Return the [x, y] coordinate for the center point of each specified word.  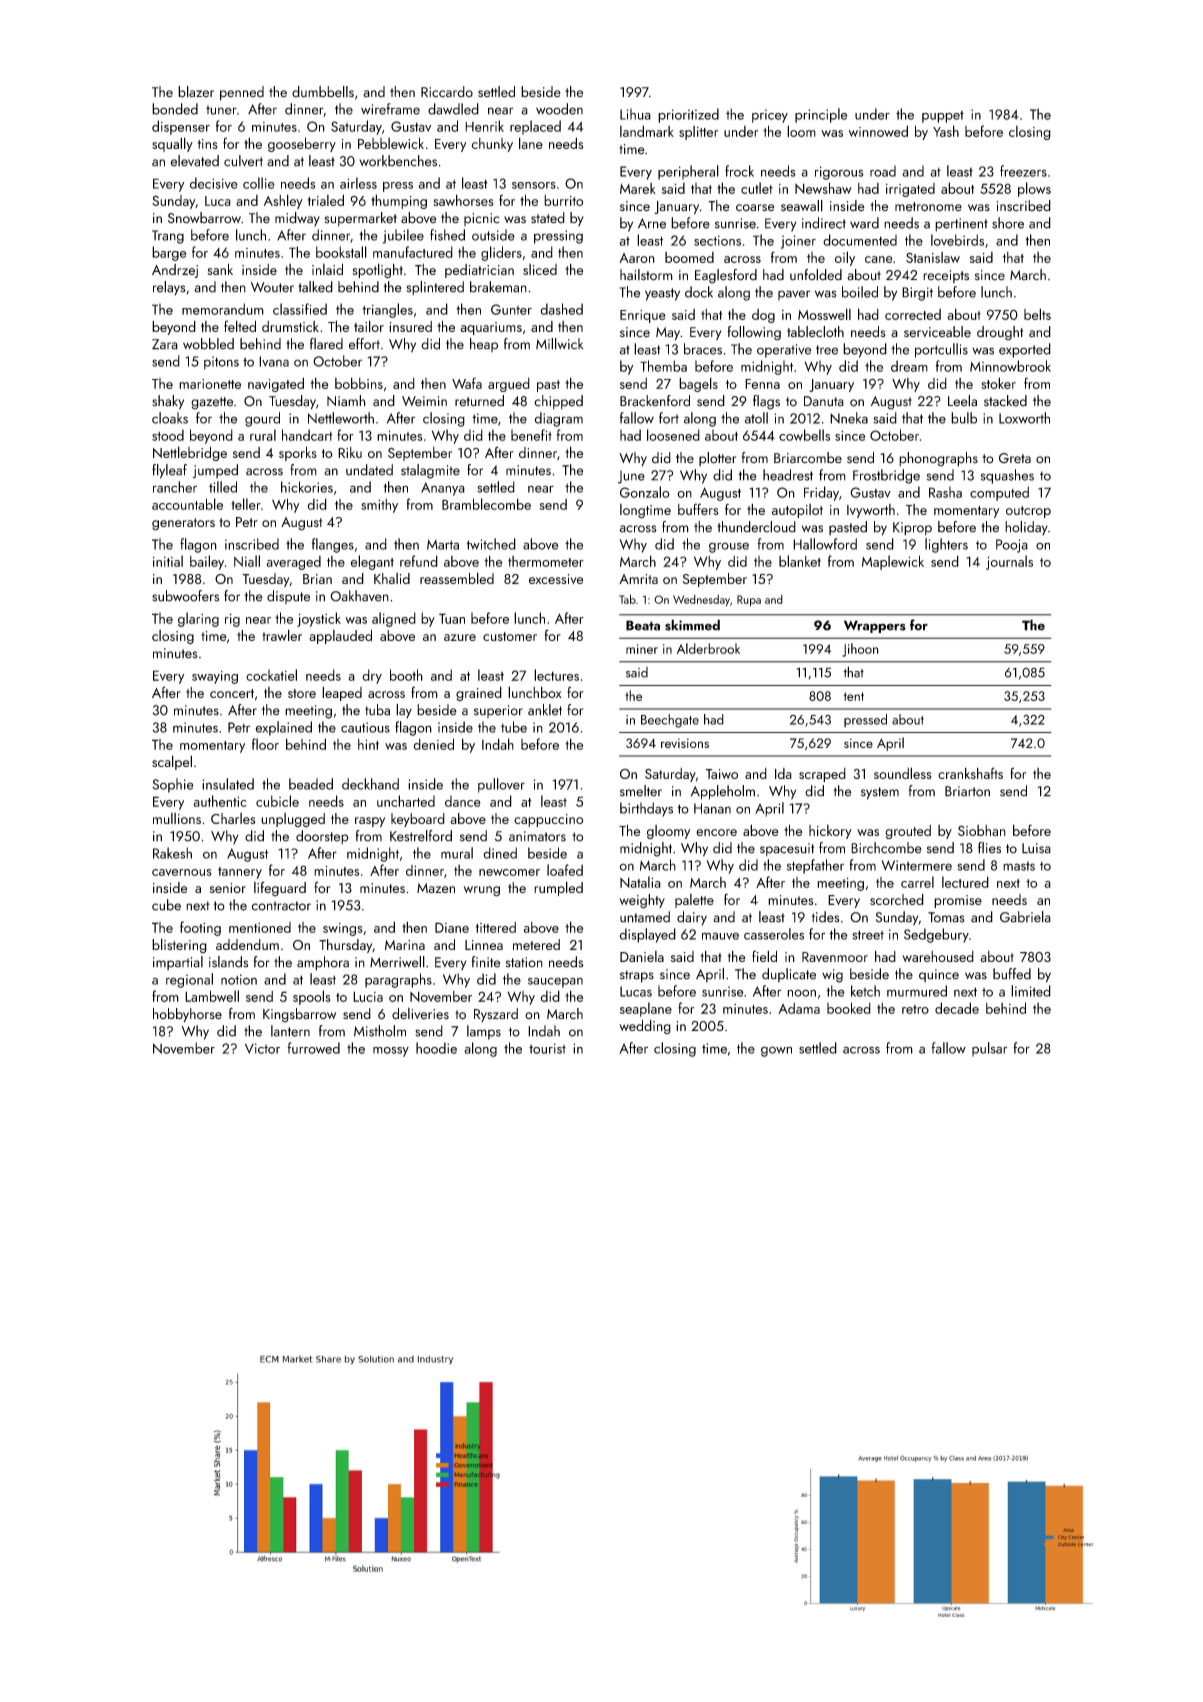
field [764, 956]
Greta [1015, 458]
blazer [196, 92]
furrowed [313, 1048]
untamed [645, 917]
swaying [215, 677]
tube [514, 727]
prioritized [688, 115]
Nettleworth [341, 418]
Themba [663, 366]
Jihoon [860, 650]
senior [228, 888]
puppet [943, 117]
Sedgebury [936, 935]
